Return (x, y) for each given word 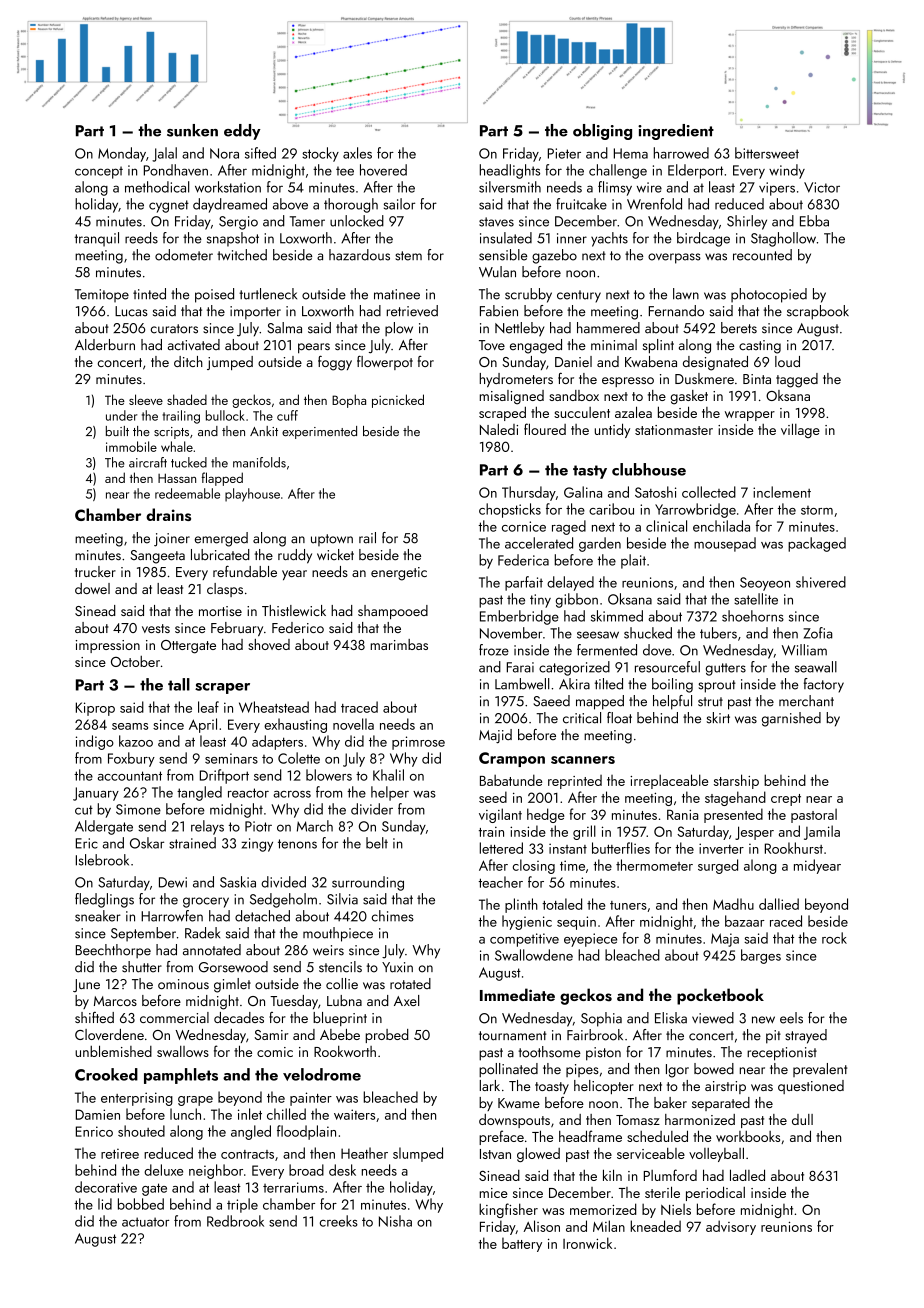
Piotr (258, 826)
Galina (583, 492)
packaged (817, 544)
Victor (822, 187)
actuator (145, 1222)
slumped (418, 1154)
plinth (521, 905)
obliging (602, 132)
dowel (92, 588)
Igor (677, 1071)
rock (834, 938)
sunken (192, 130)
